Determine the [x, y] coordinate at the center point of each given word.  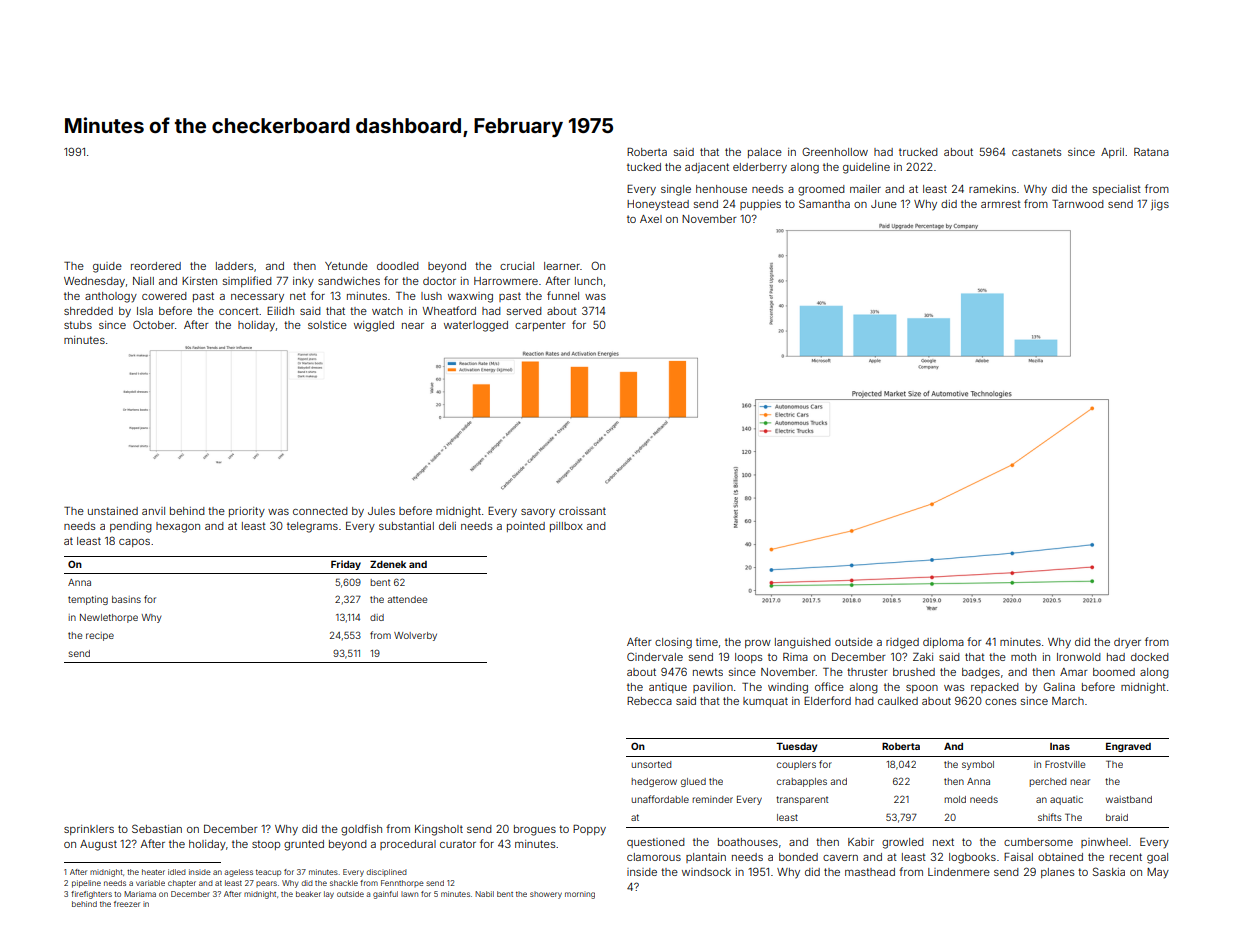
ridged [902, 643]
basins [126, 599]
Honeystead [658, 205]
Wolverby [415, 636]
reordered [156, 266]
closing [673, 643]
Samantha [824, 203]
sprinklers [89, 830]
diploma [943, 643]
